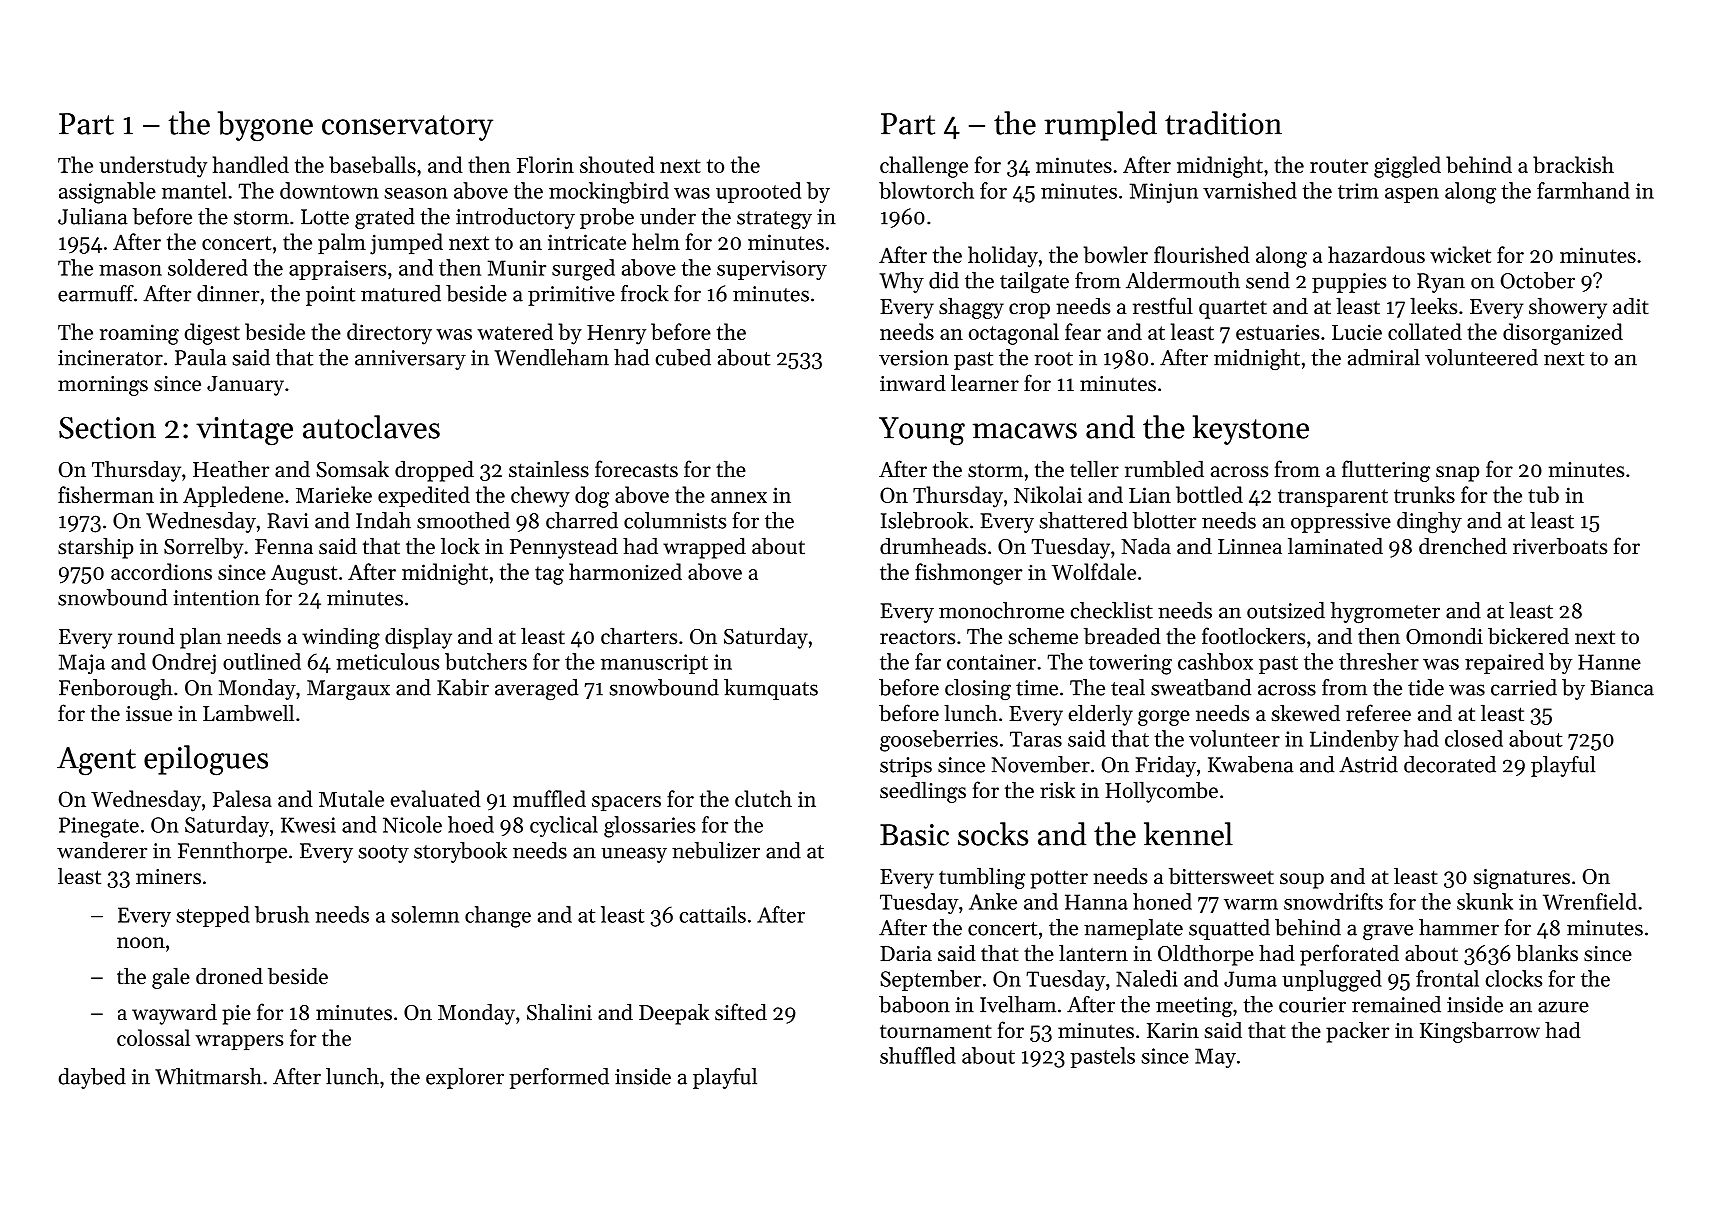 The width and height of the screenshot is (1716, 1213). What do you see at coordinates (265, 126) in the screenshot?
I see `bygone` at bounding box center [265, 126].
